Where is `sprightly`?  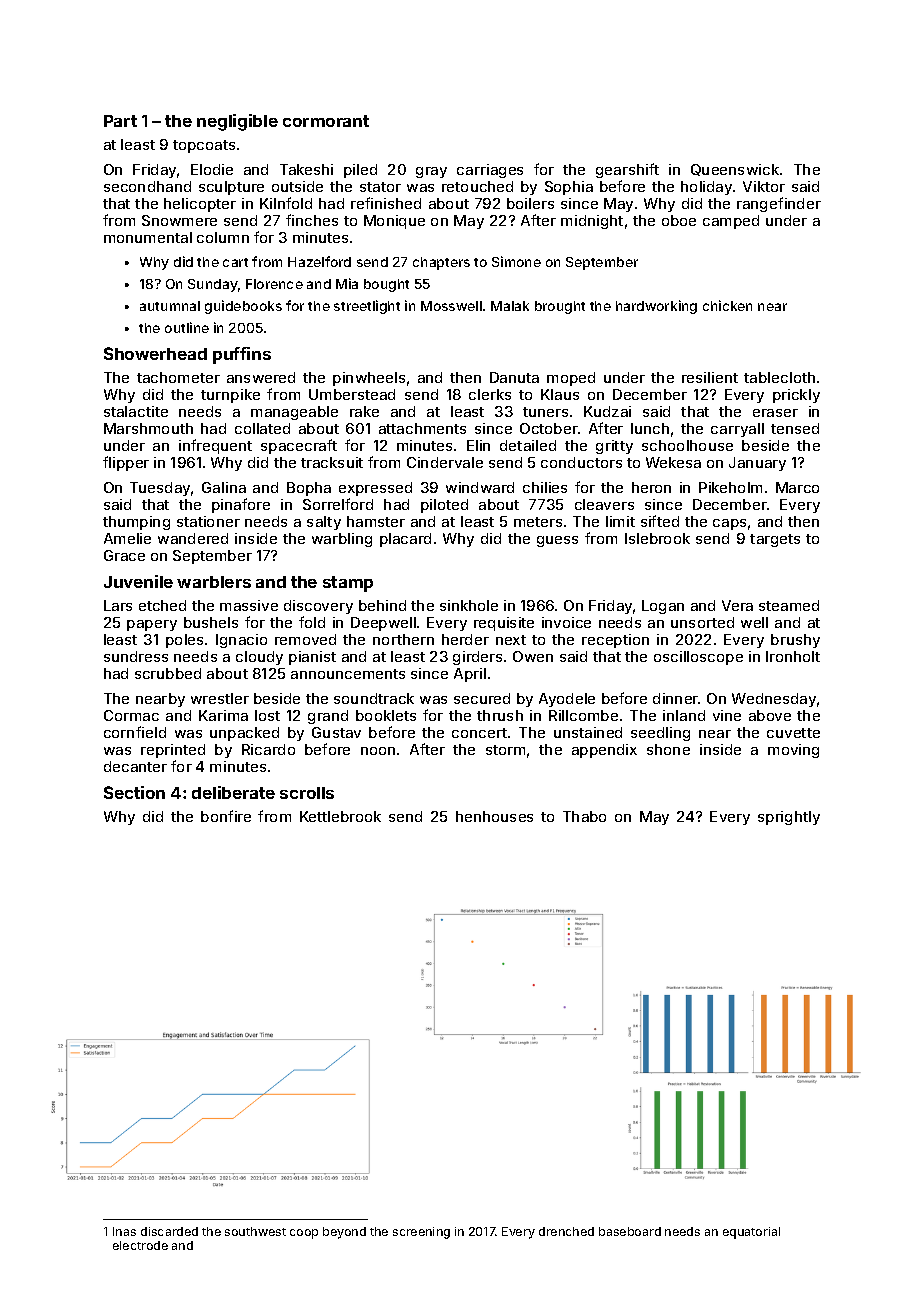 sprightly is located at coordinates (789, 818).
